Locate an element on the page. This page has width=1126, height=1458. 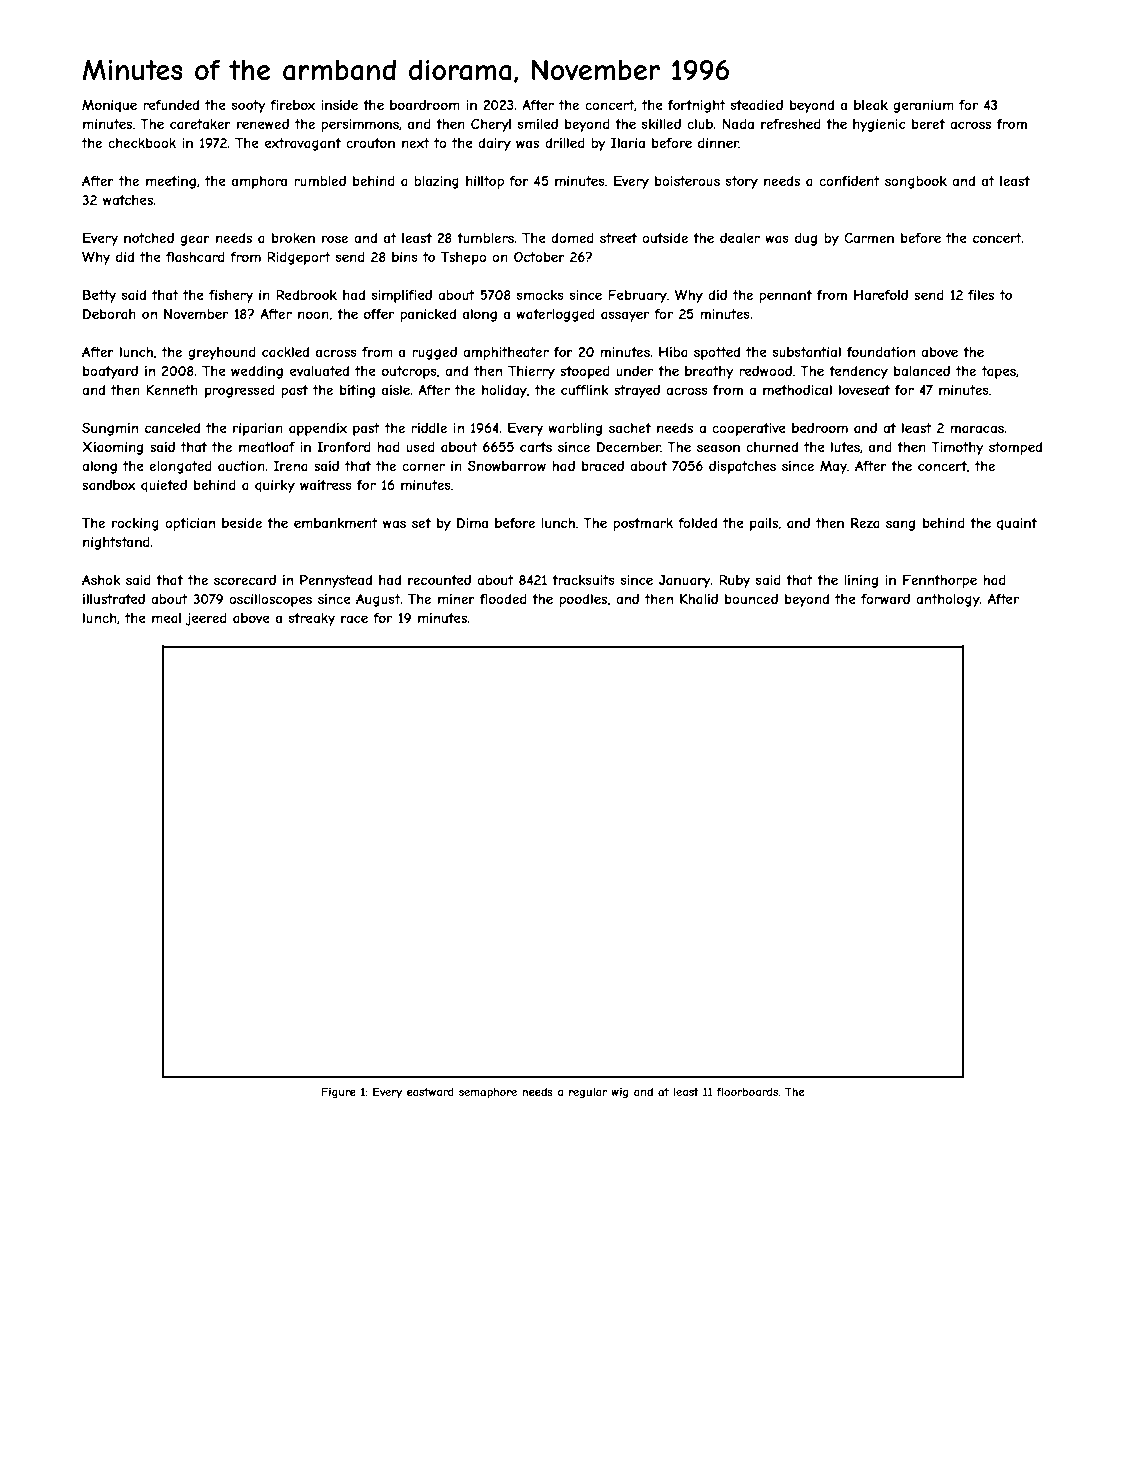
foundation is located at coordinates (881, 352).
